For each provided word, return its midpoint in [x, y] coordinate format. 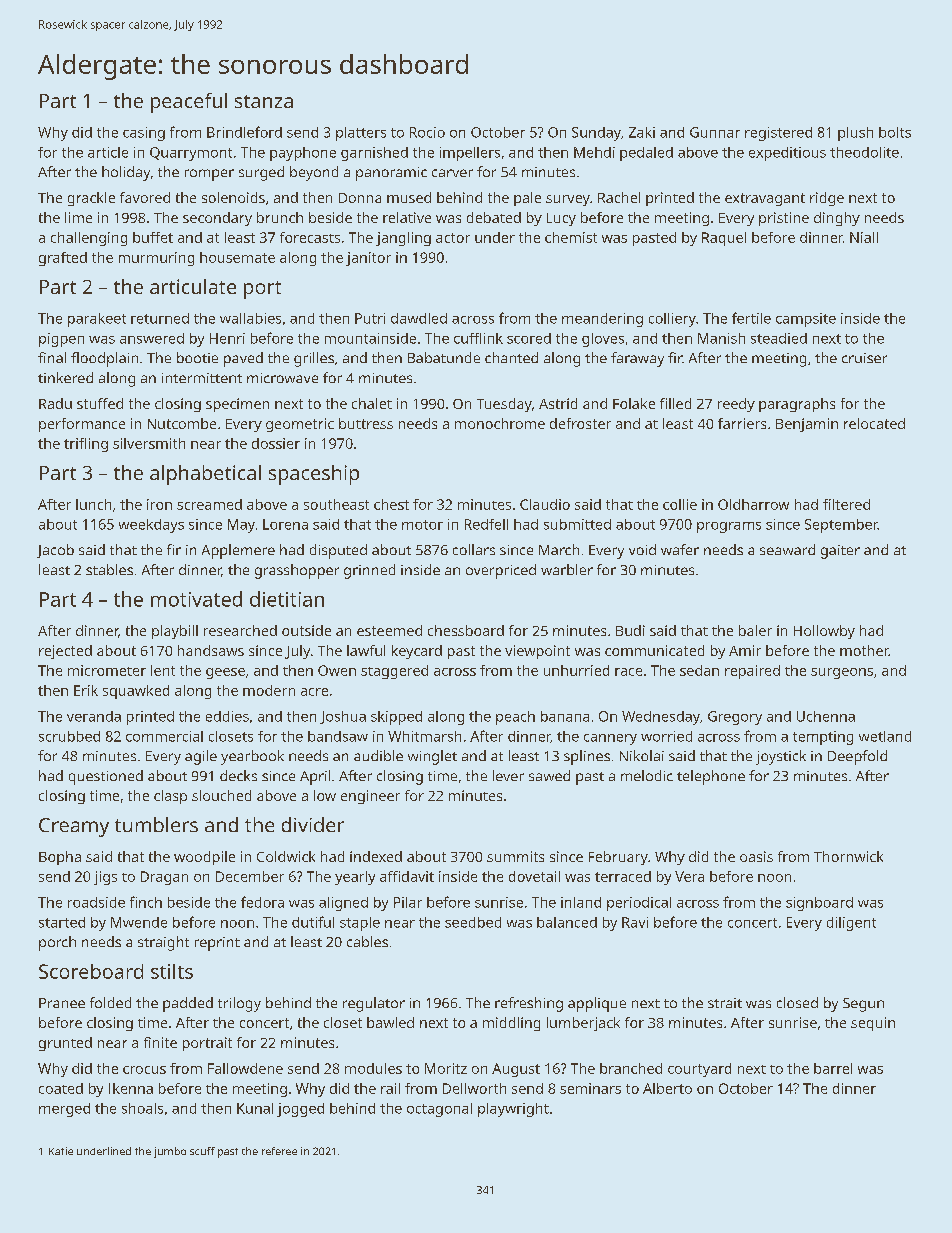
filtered [846, 504]
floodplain [104, 359]
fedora [262, 902]
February [618, 858]
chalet [372, 403]
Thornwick [848, 856]
